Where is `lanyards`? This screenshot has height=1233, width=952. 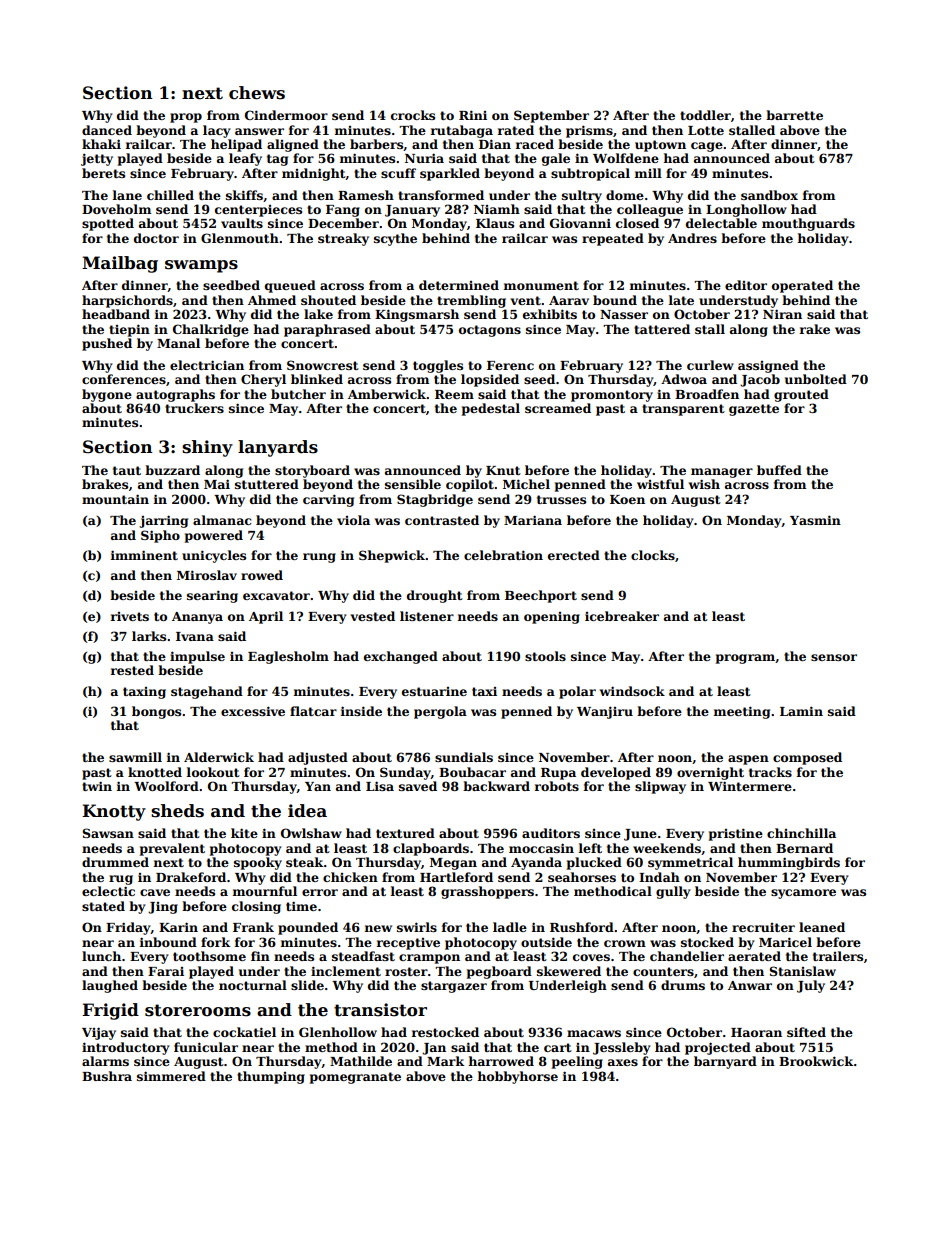 lanyards is located at coordinates (278, 448).
